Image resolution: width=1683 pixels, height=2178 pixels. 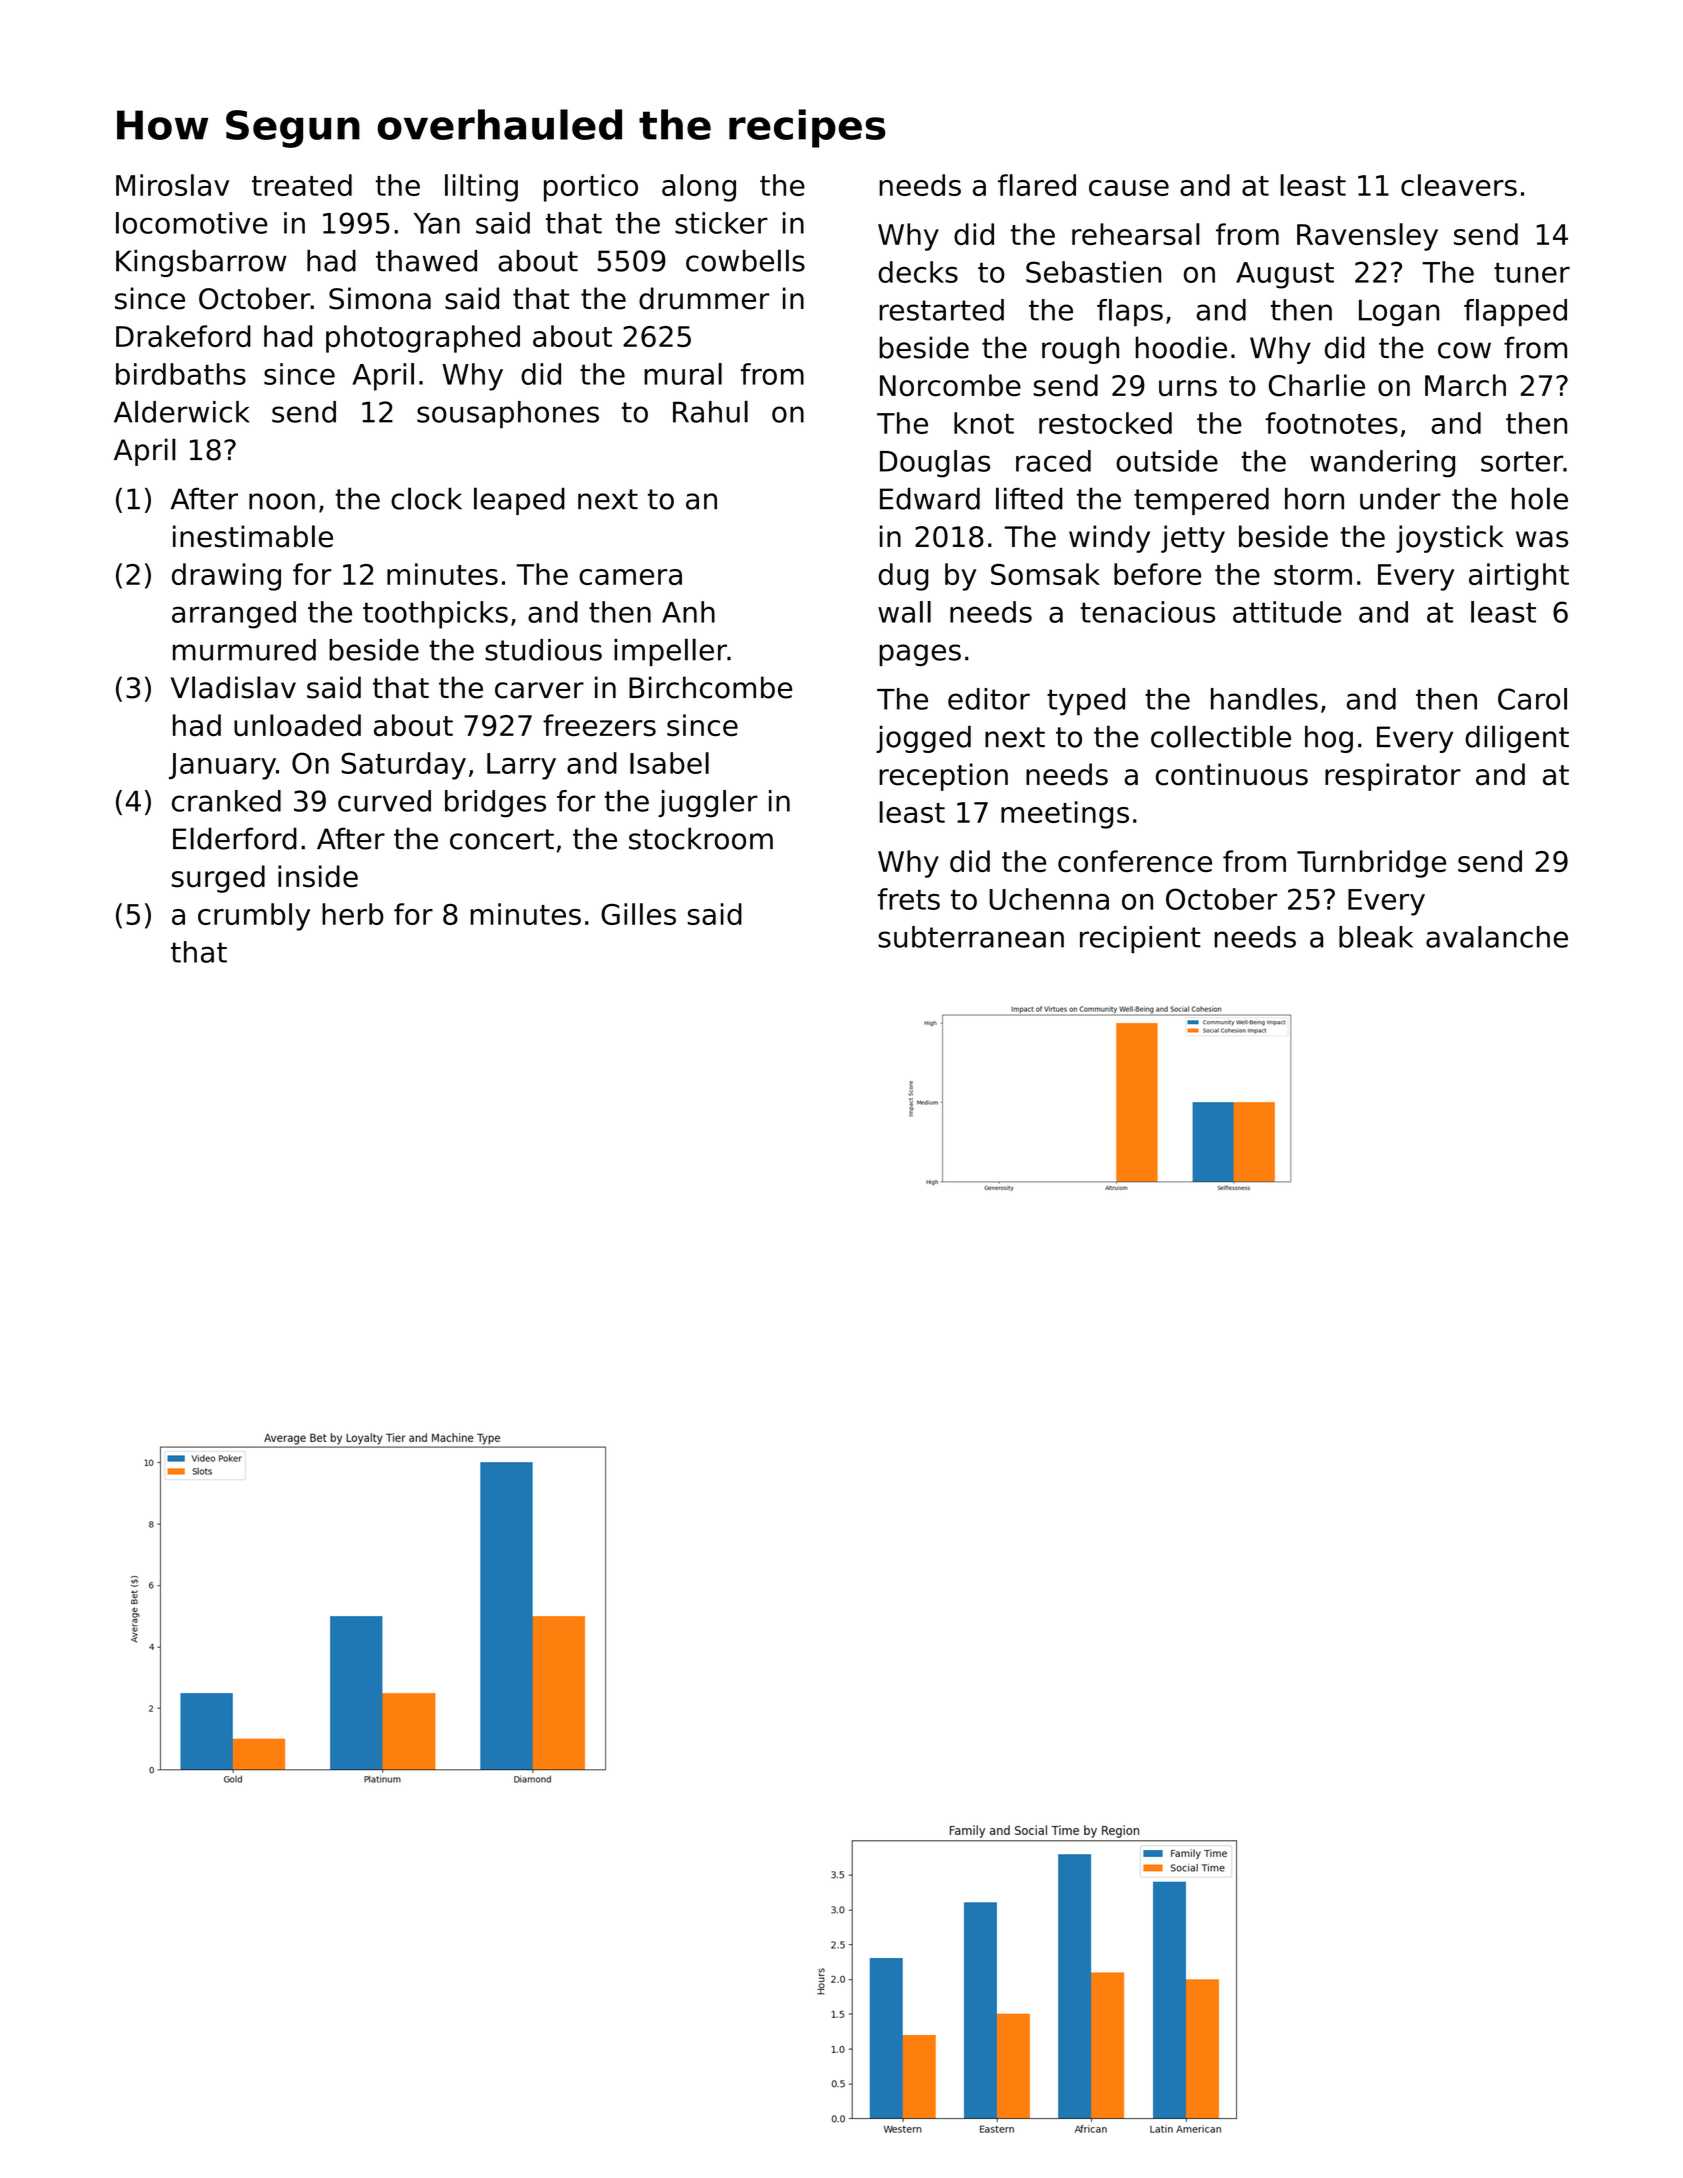 What do you see at coordinates (1399, 313) in the image?
I see `Logan` at bounding box center [1399, 313].
